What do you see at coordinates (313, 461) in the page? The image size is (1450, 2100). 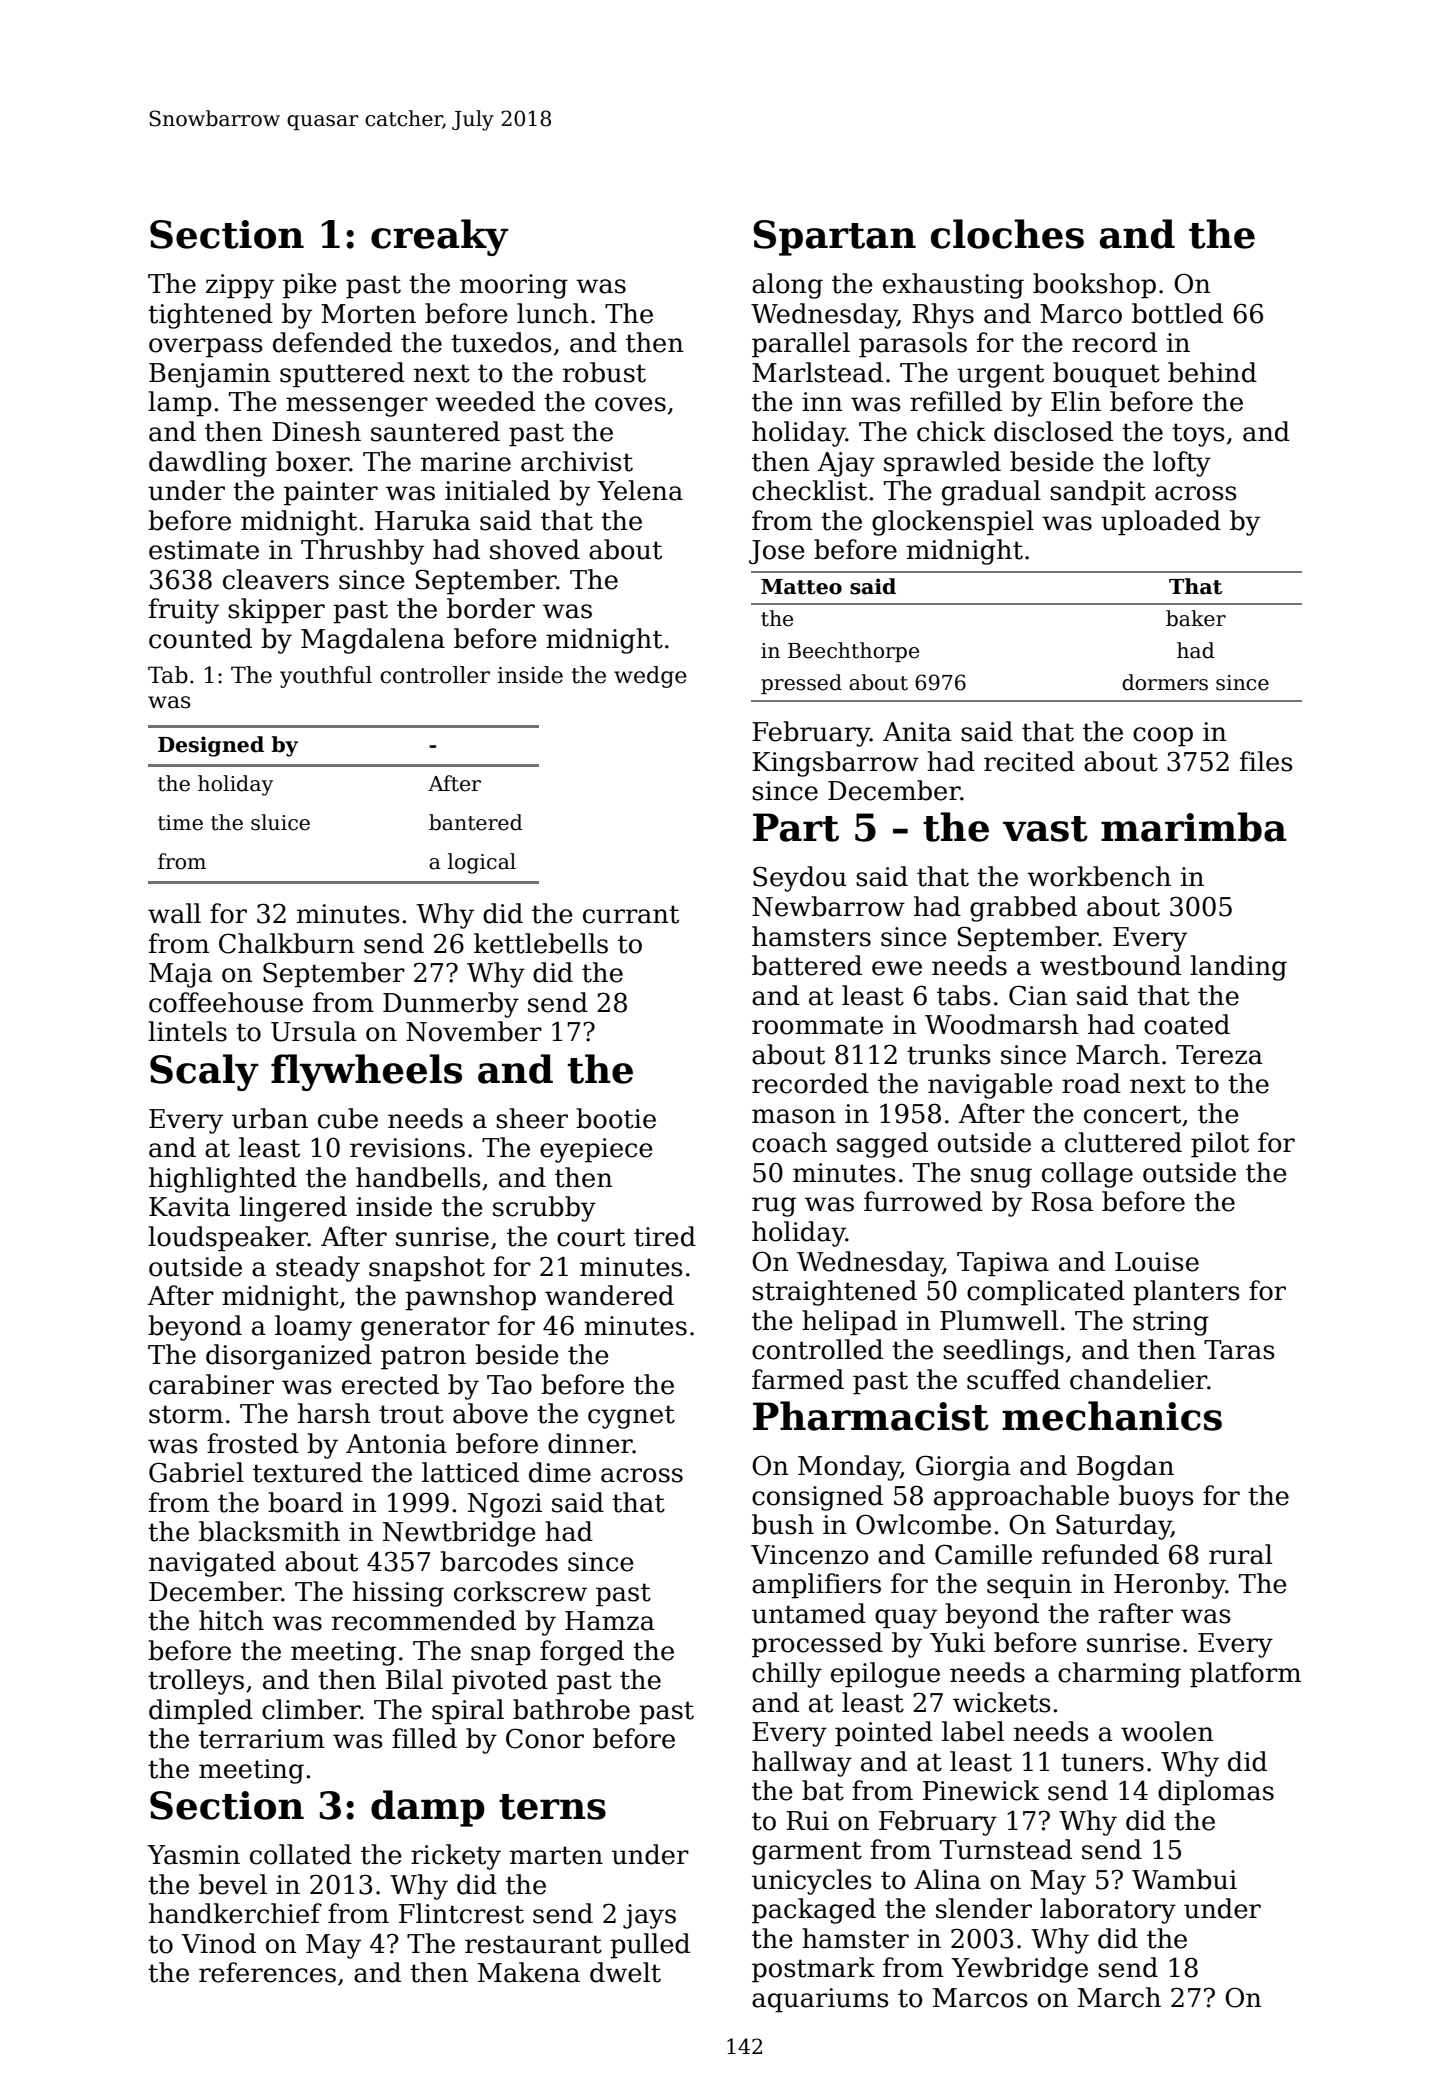 I see `boxer` at bounding box center [313, 461].
